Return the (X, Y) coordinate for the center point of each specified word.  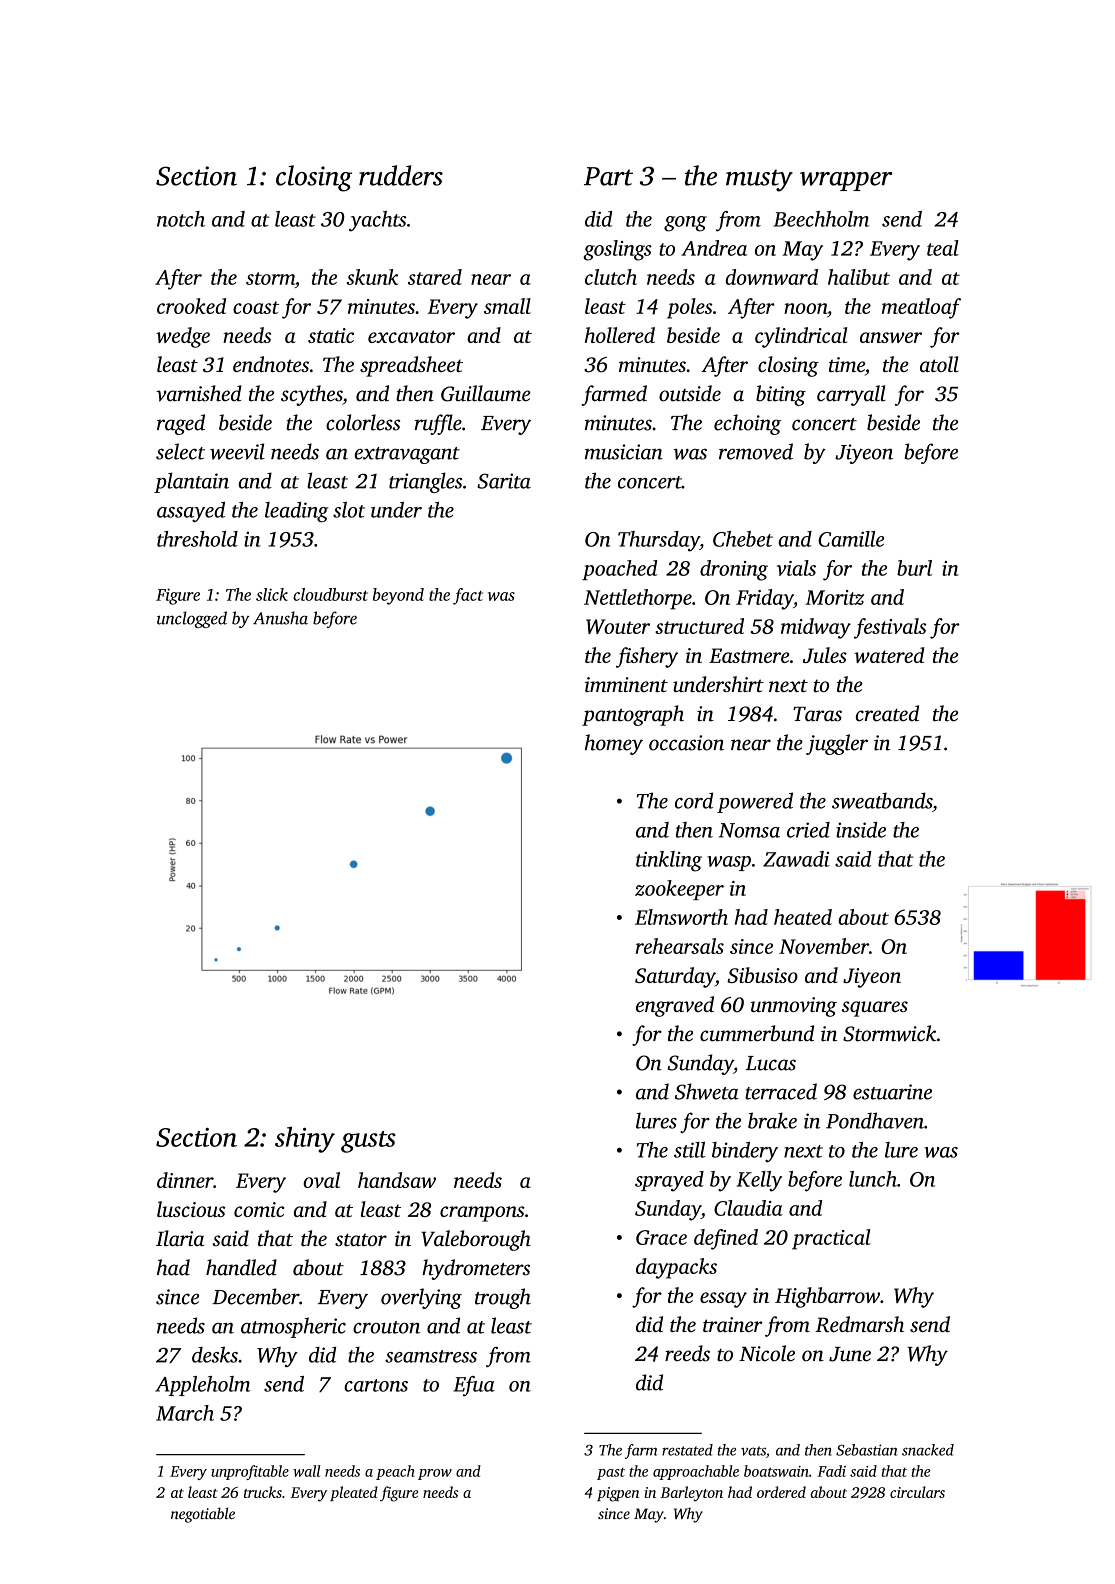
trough (503, 1298)
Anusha (280, 618)
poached (620, 570)
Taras (817, 714)
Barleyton (691, 1494)
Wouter (618, 626)
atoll (939, 364)
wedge (183, 337)
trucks (263, 1492)
